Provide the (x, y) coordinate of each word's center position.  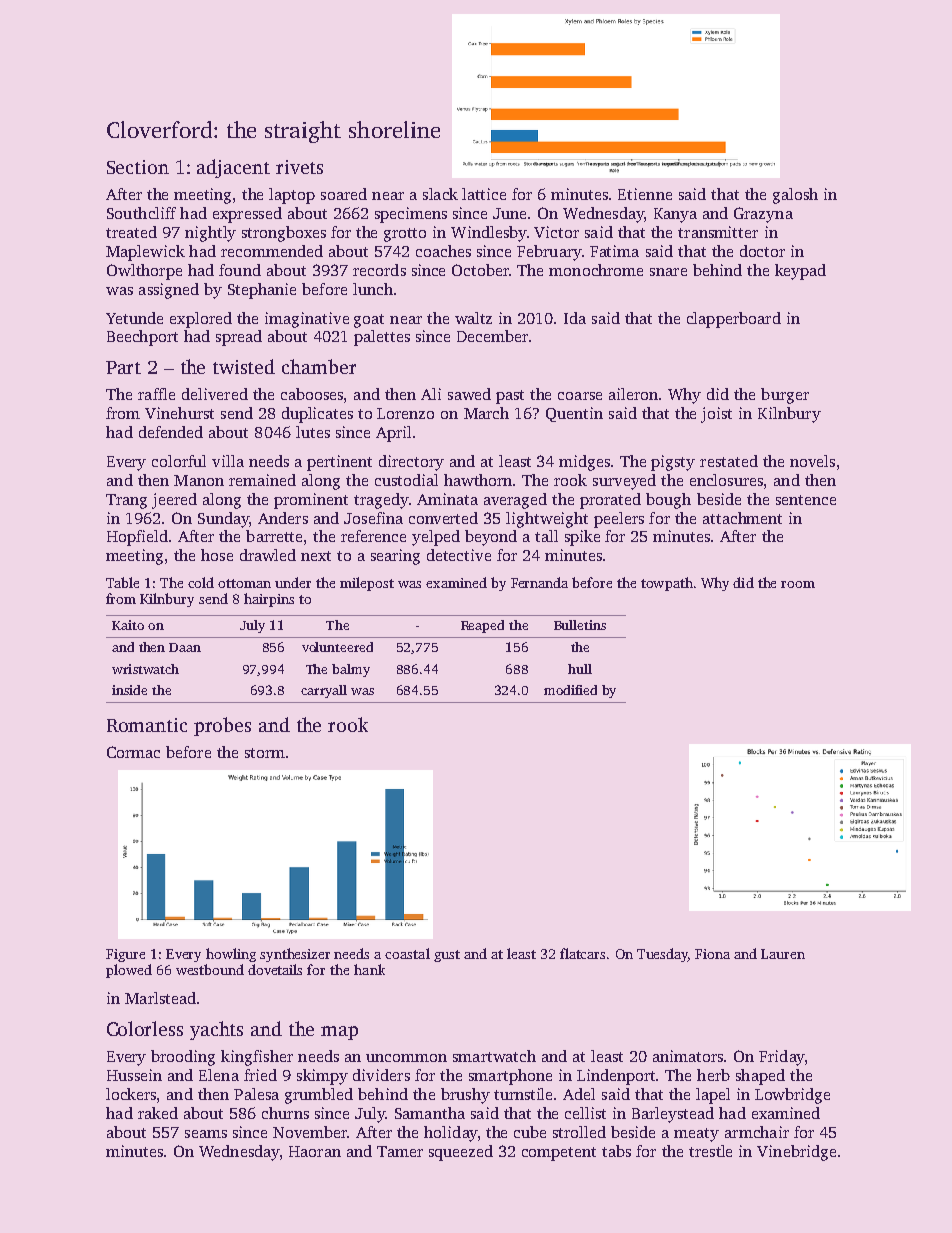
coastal (407, 953)
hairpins (269, 600)
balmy (351, 670)
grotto (405, 235)
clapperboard (734, 320)
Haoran (315, 1151)
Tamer (400, 1151)
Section (138, 167)
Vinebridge (796, 1153)
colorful (179, 461)
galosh (795, 196)
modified (570, 690)
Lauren (783, 954)
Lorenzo (405, 413)
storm (265, 753)
